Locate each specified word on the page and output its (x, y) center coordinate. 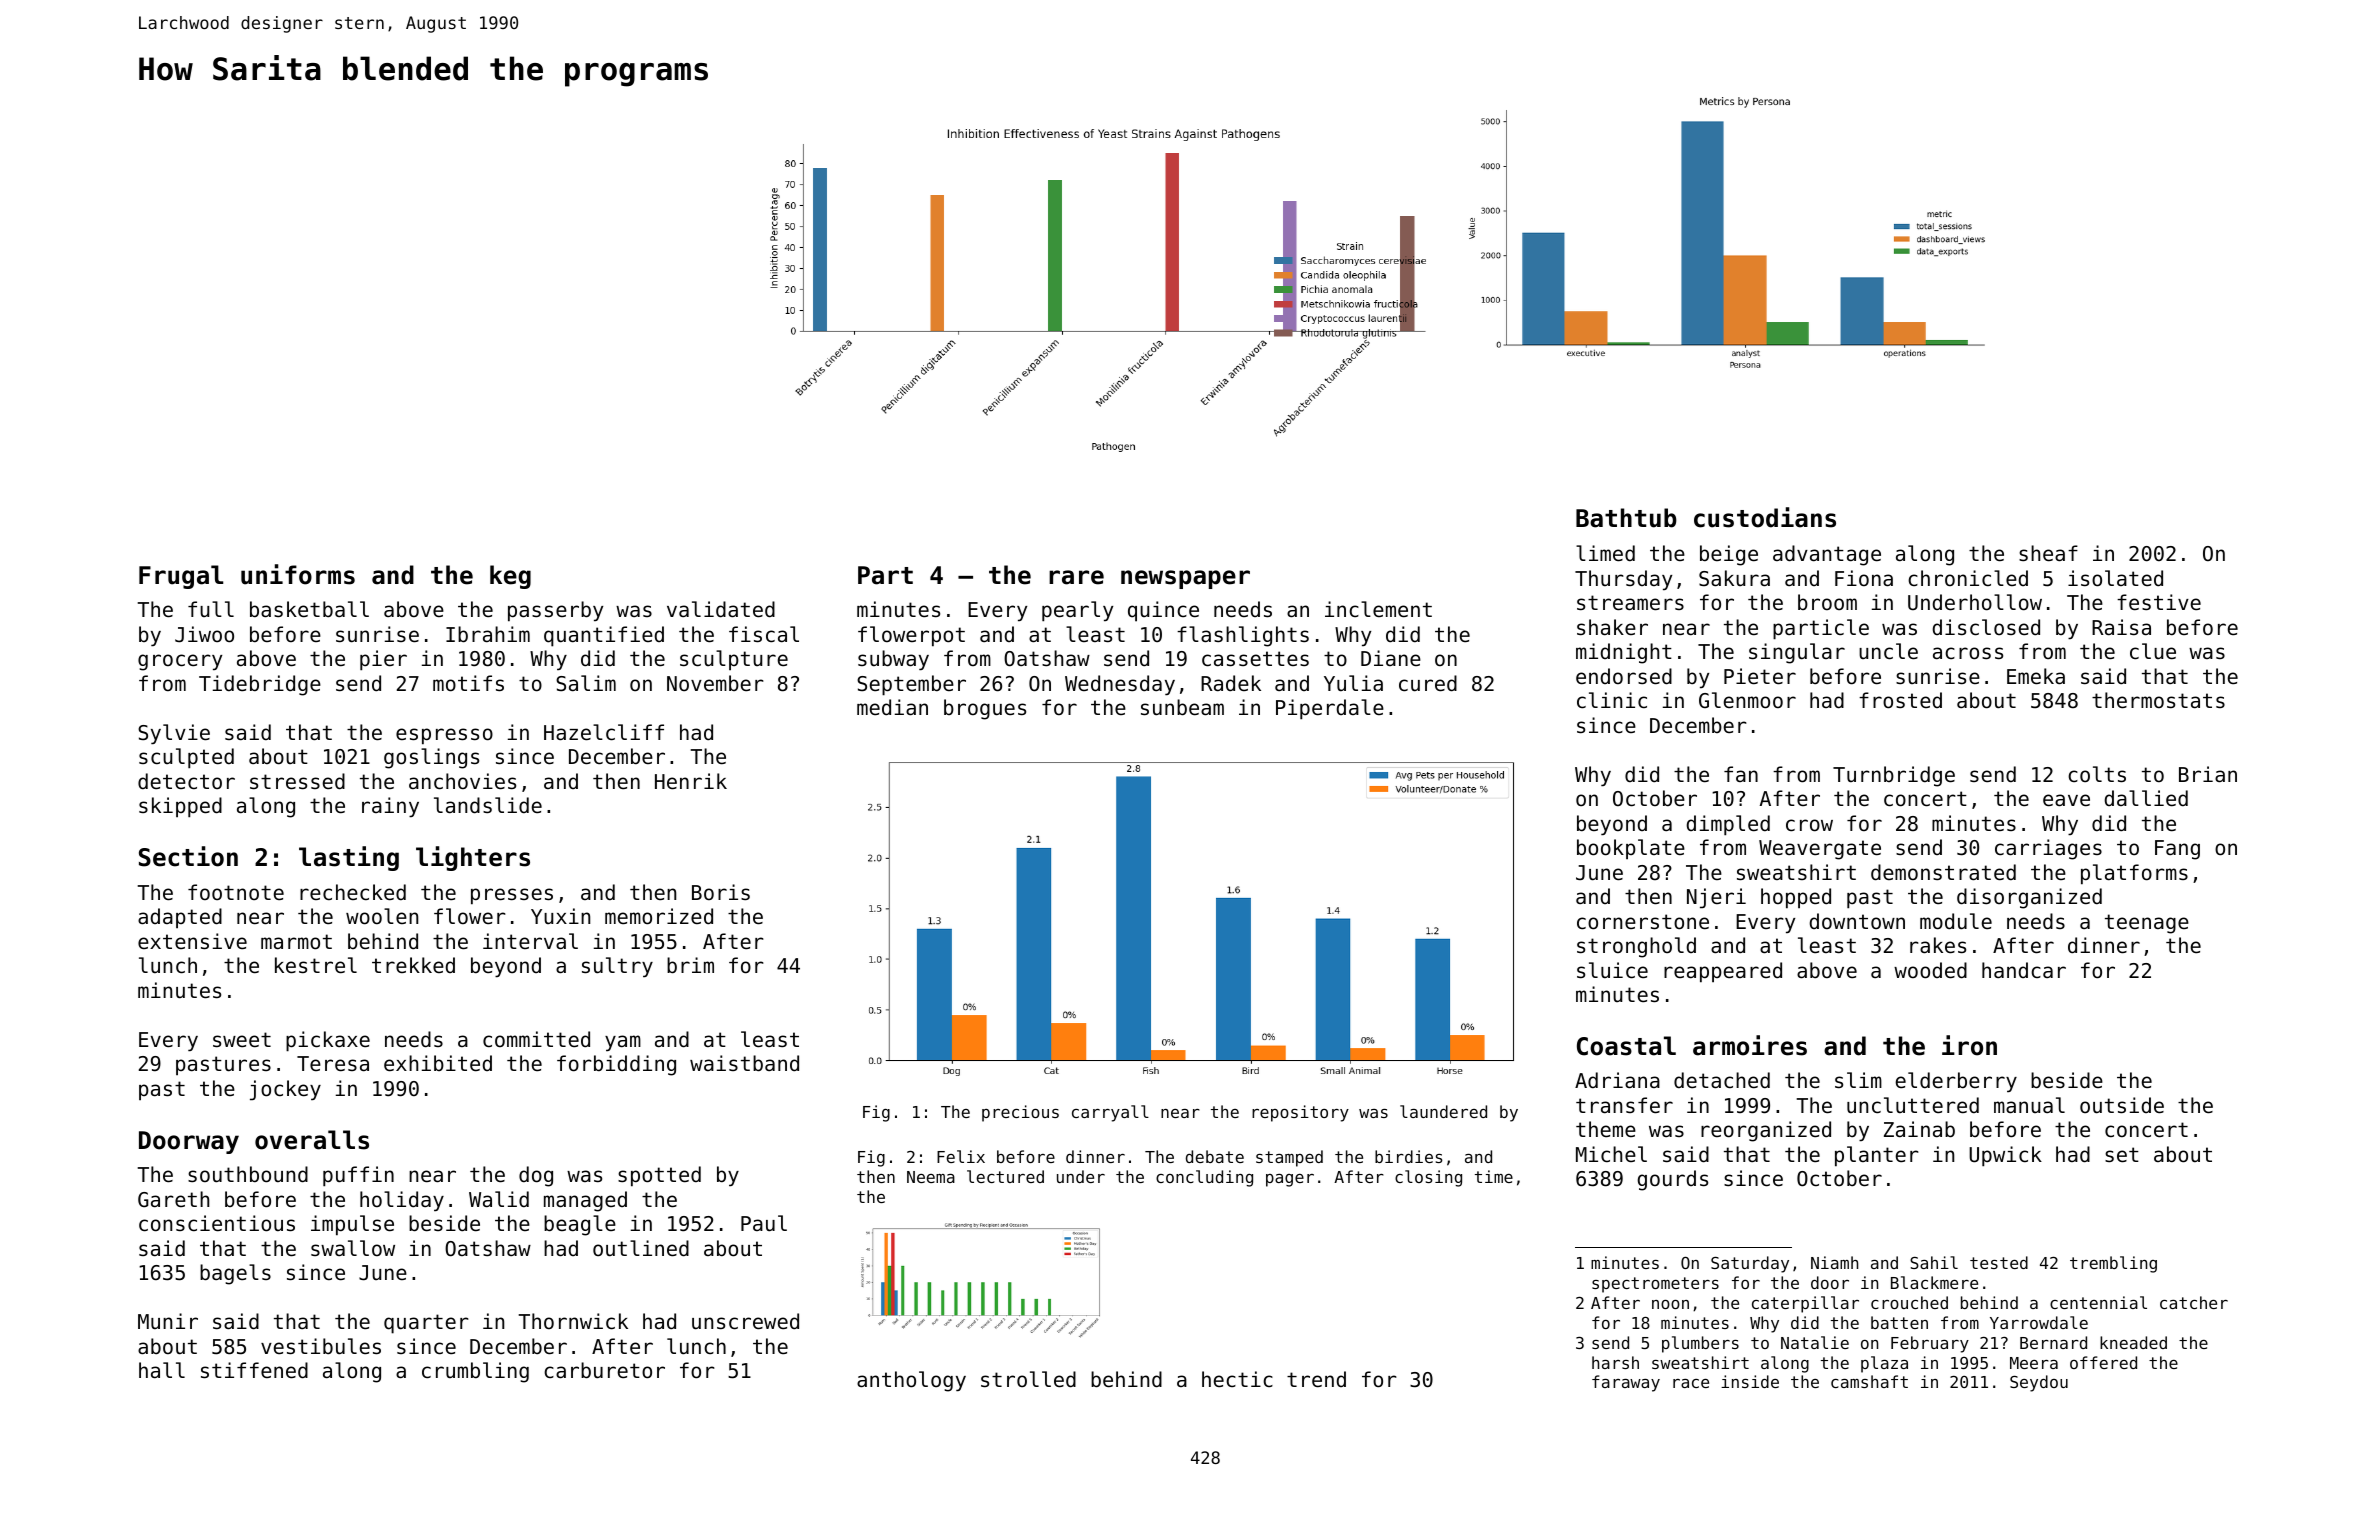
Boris (721, 892)
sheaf (2048, 553)
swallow (353, 1248)
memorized (659, 916)
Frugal (181, 577)
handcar (2024, 970)
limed (1605, 553)
